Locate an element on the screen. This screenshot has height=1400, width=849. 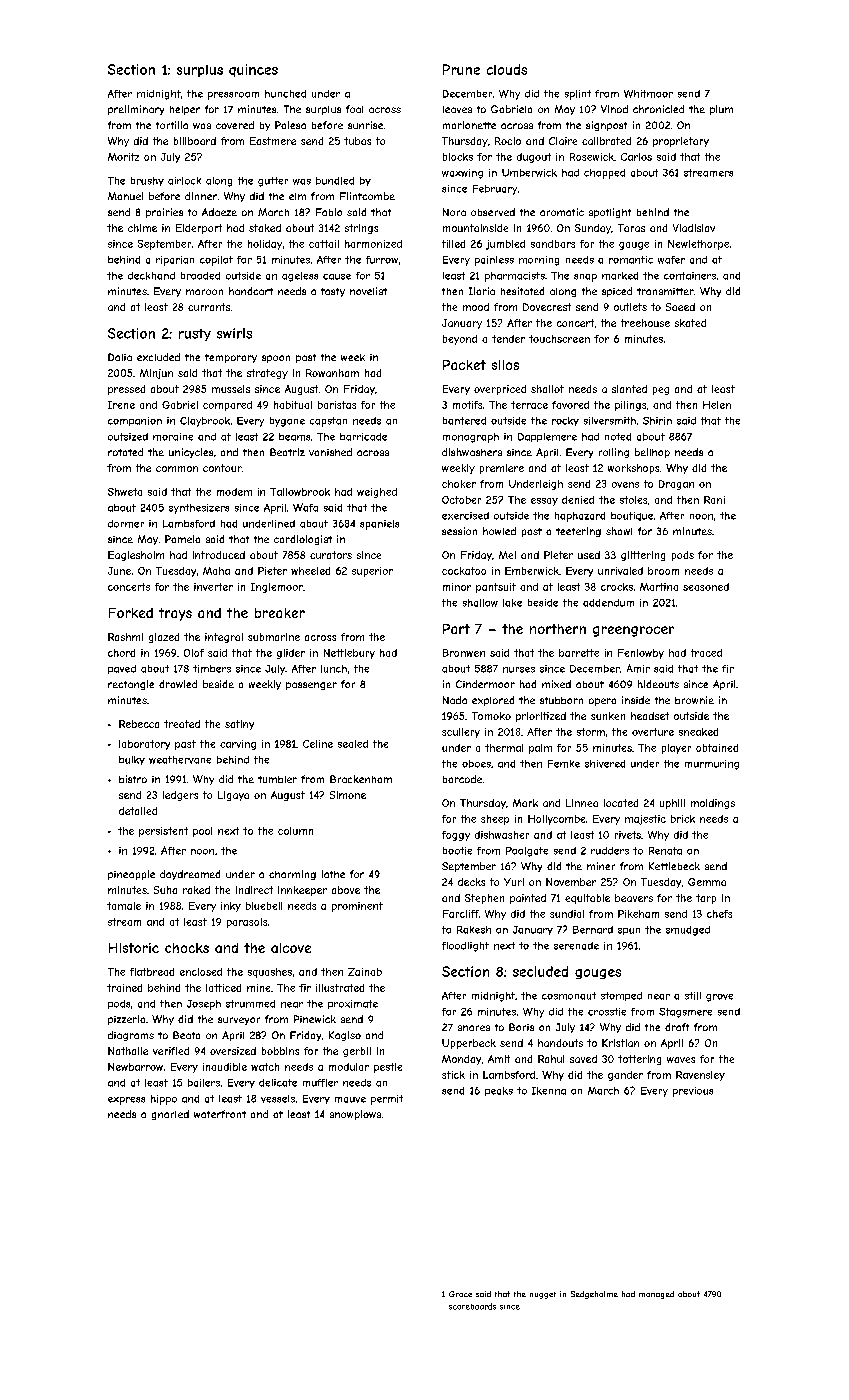
quinces is located at coordinates (253, 70).
